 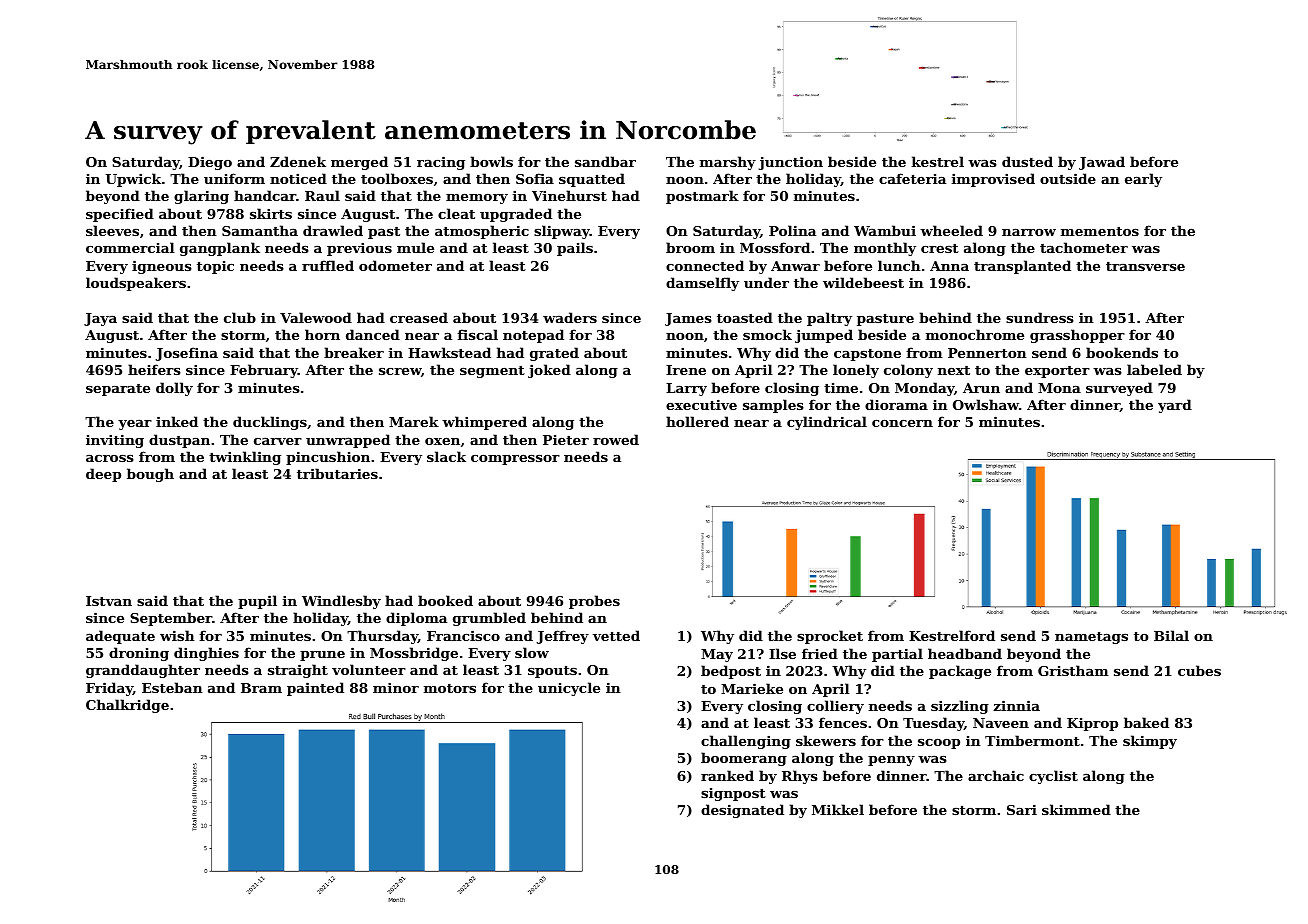 I want to click on Jawad, so click(x=1102, y=163).
